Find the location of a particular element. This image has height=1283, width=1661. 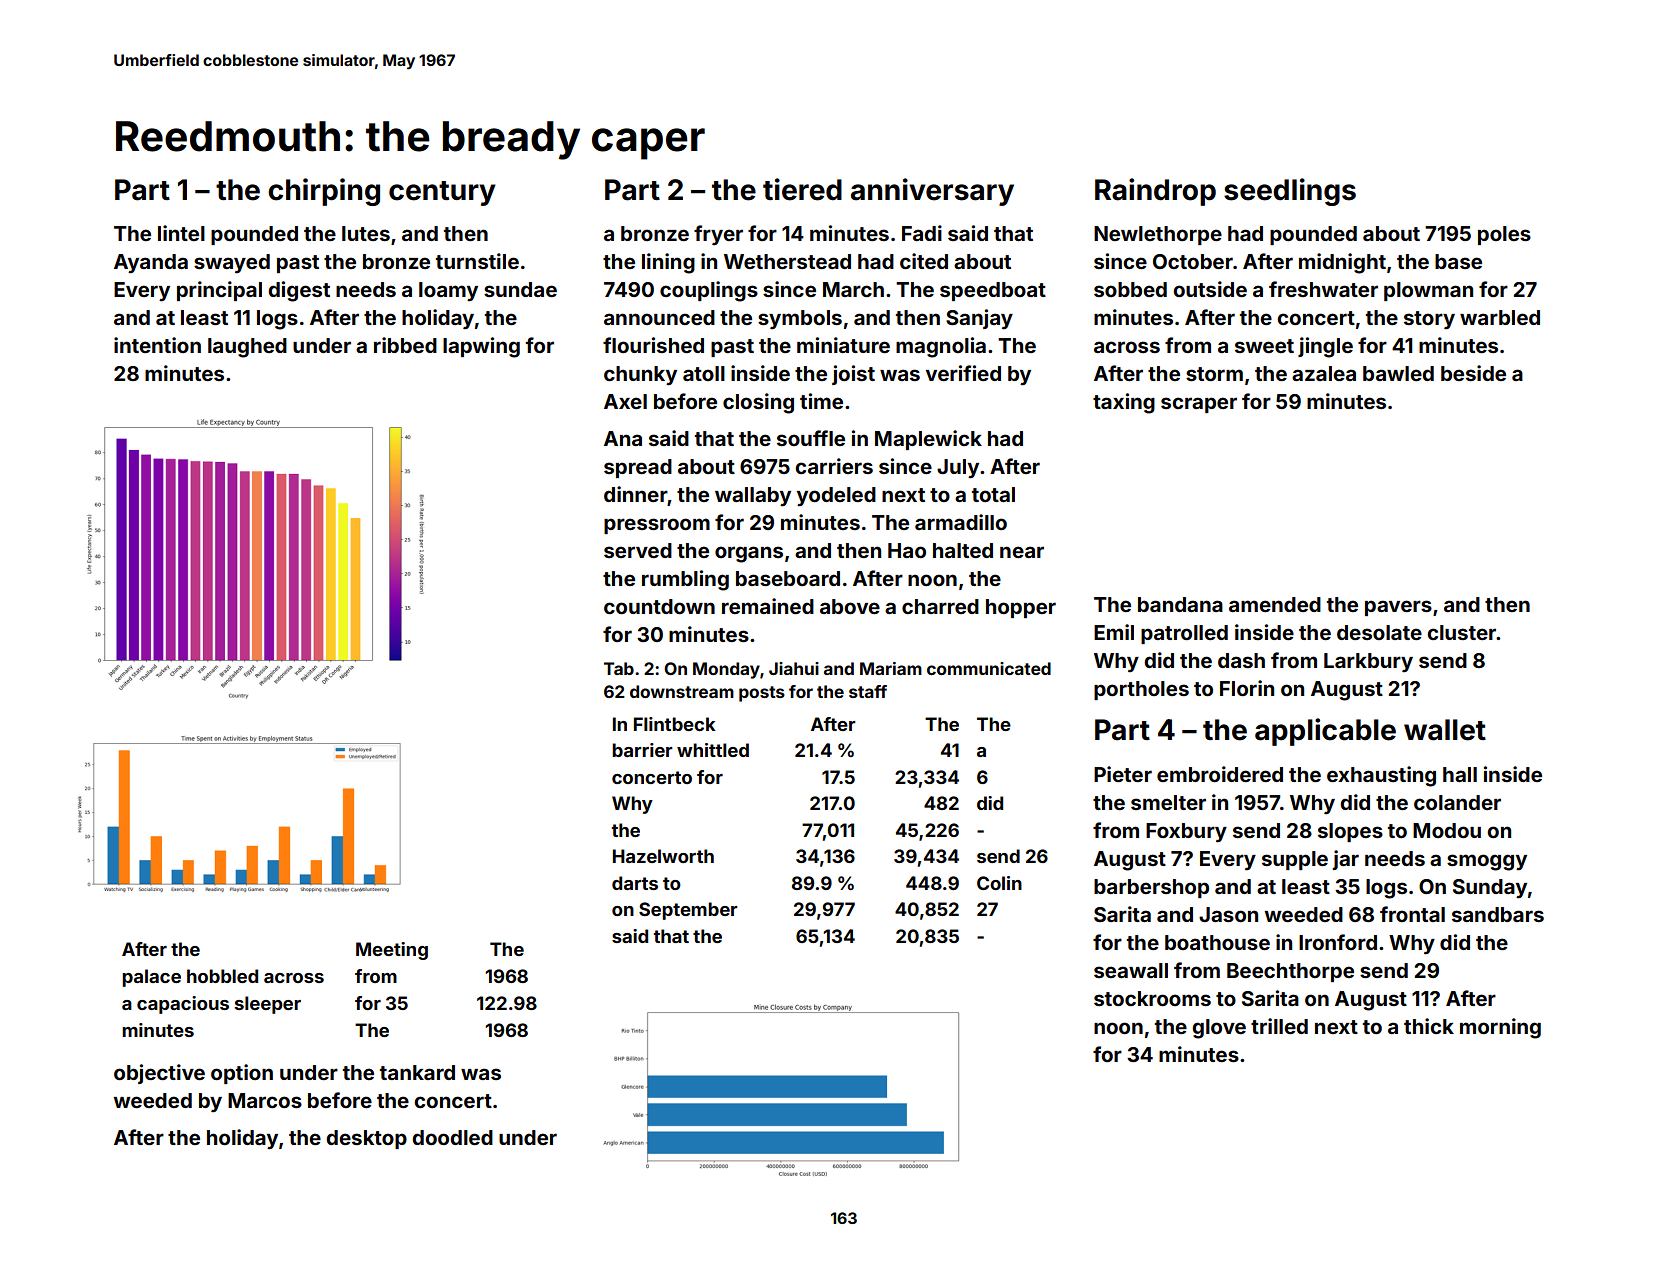

tankard is located at coordinates (417, 1072).
